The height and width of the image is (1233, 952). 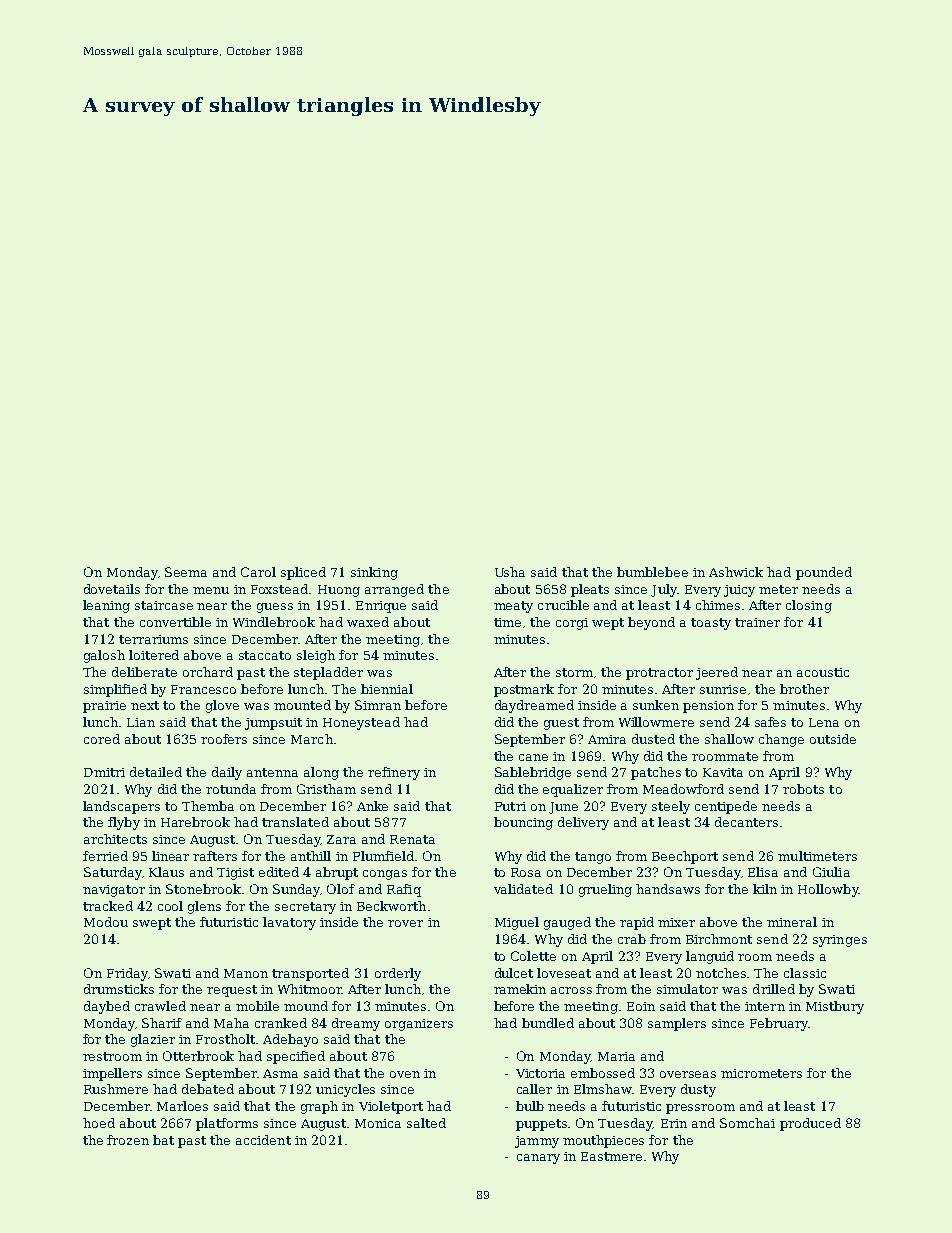 What do you see at coordinates (513, 607) in the image?
I see `meaty` at bounding box center [513, 607].
